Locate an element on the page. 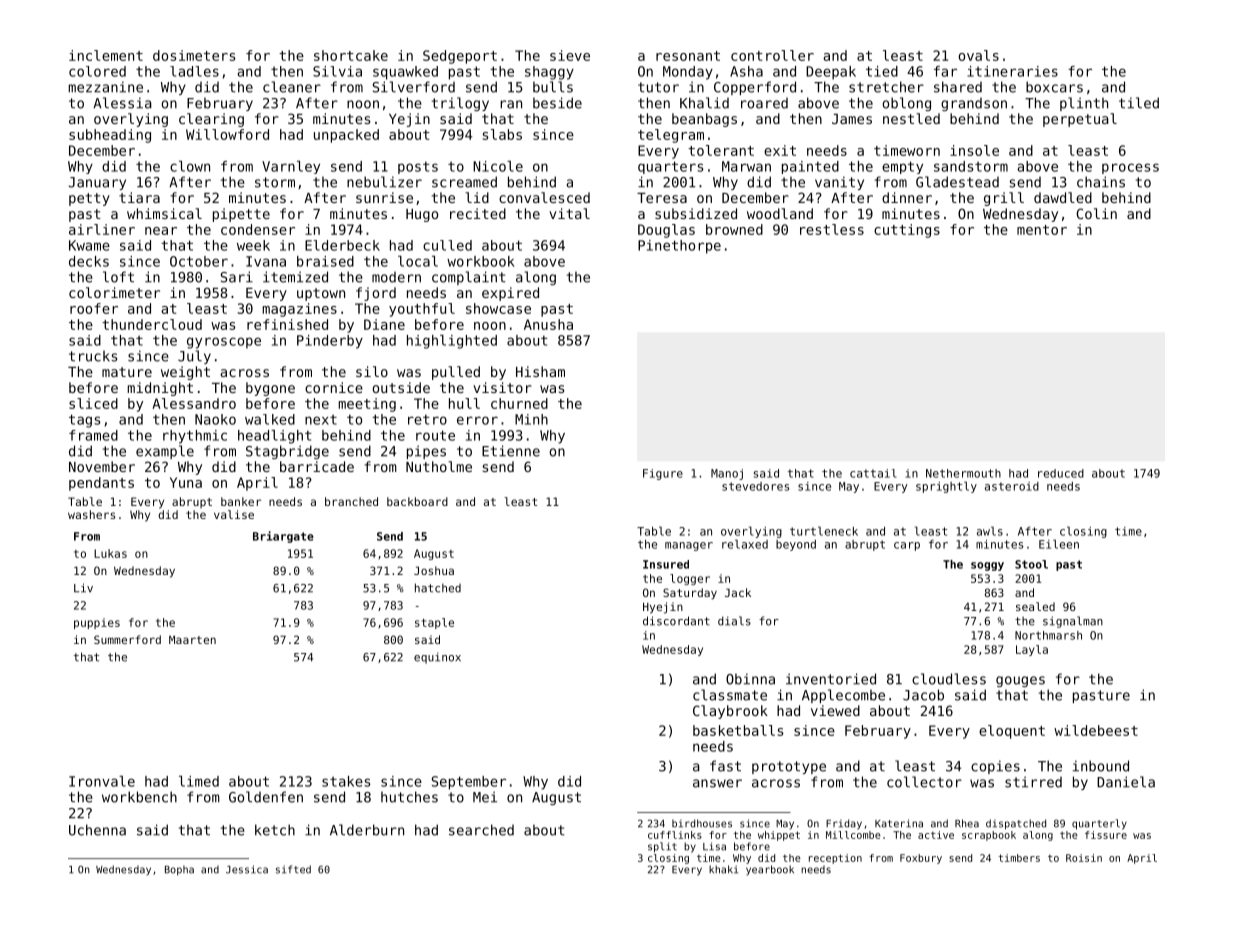  branched is located at coordinates (351, 501).
